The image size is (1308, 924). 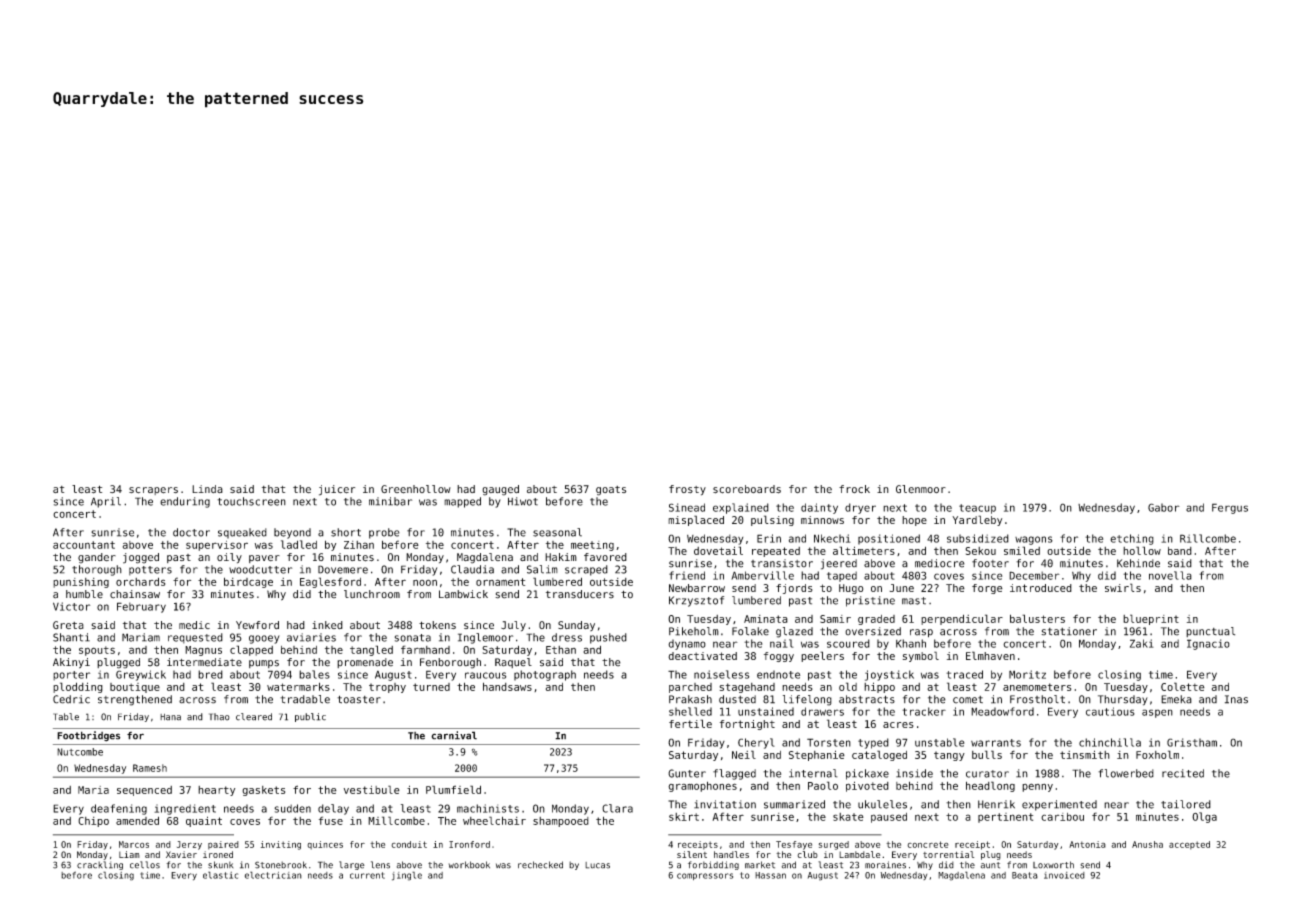 I want to click on electrician, so click(x=273, y=875).
